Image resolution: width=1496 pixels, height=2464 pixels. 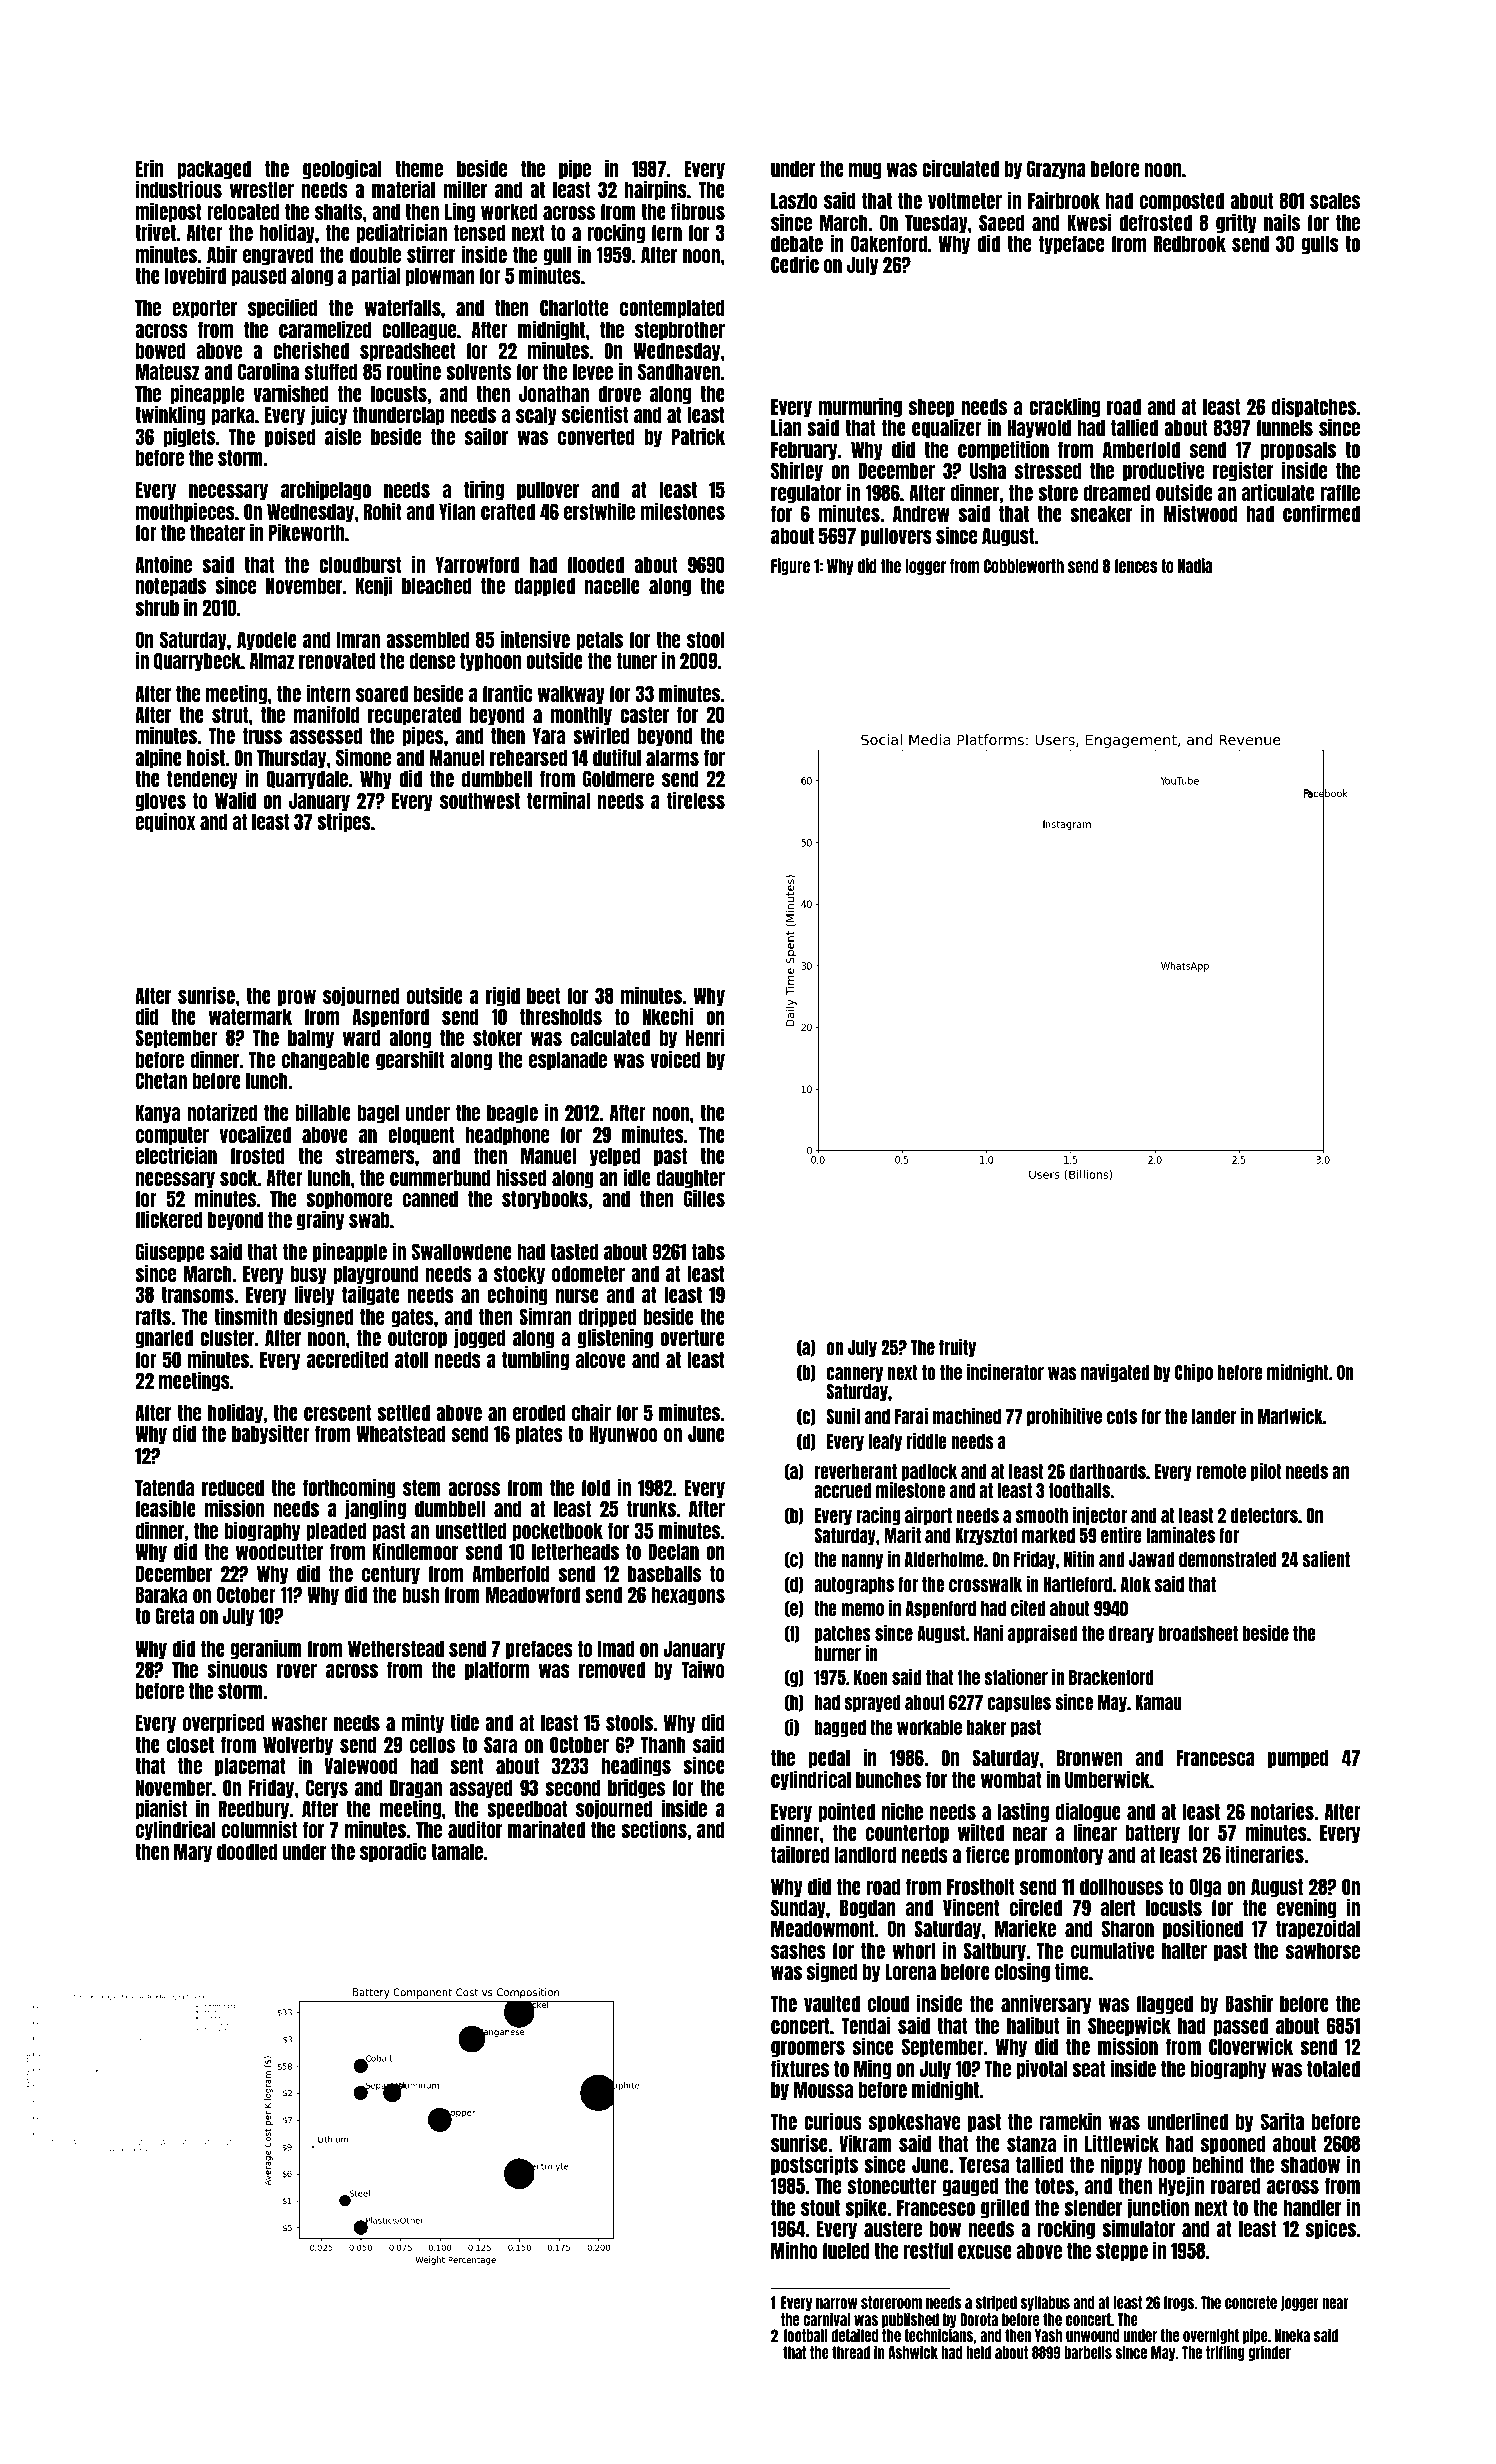 I want to click on calculated, so click(x=610, y=1037).
